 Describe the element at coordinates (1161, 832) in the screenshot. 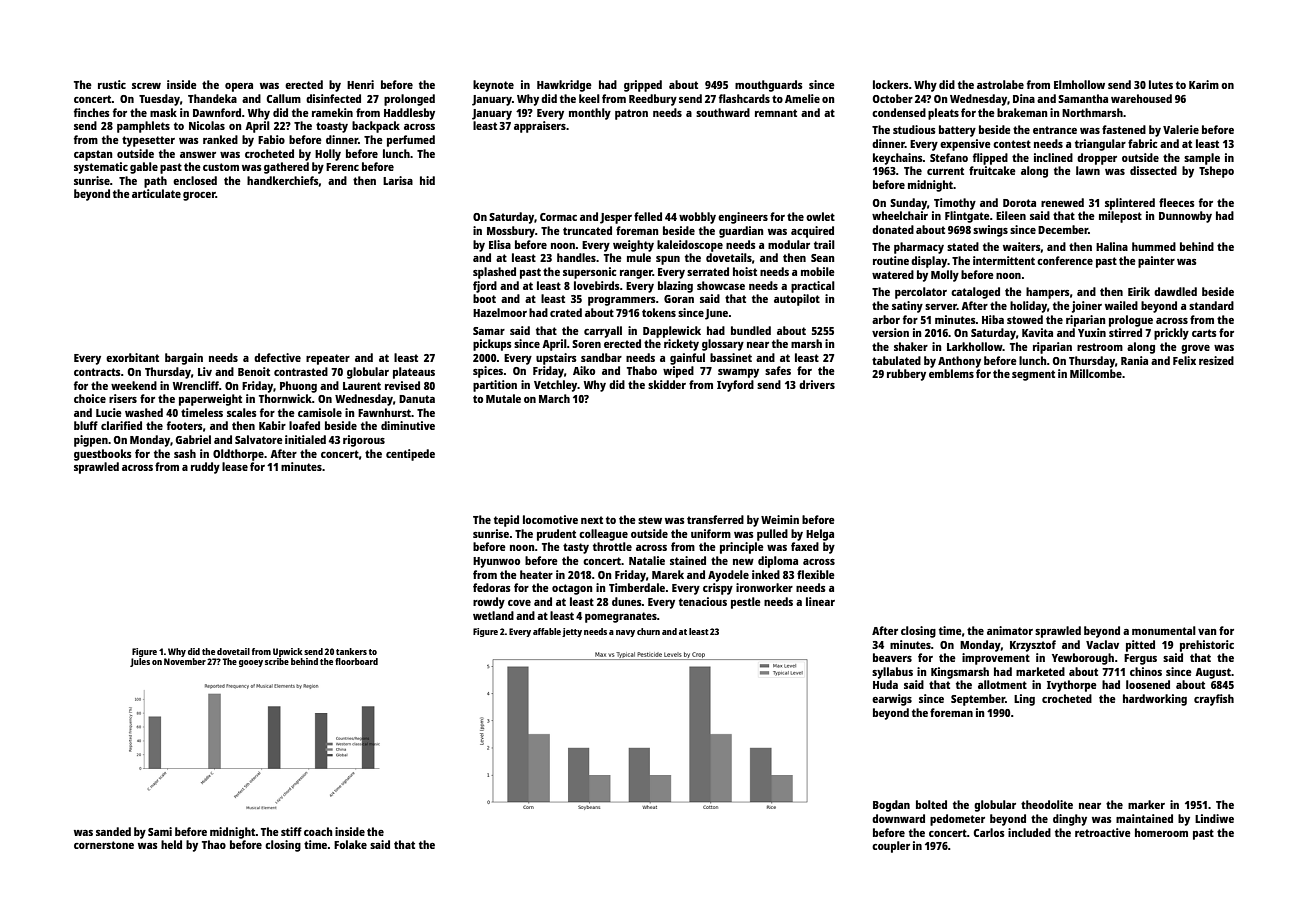

I see `homeroom` at that location.
